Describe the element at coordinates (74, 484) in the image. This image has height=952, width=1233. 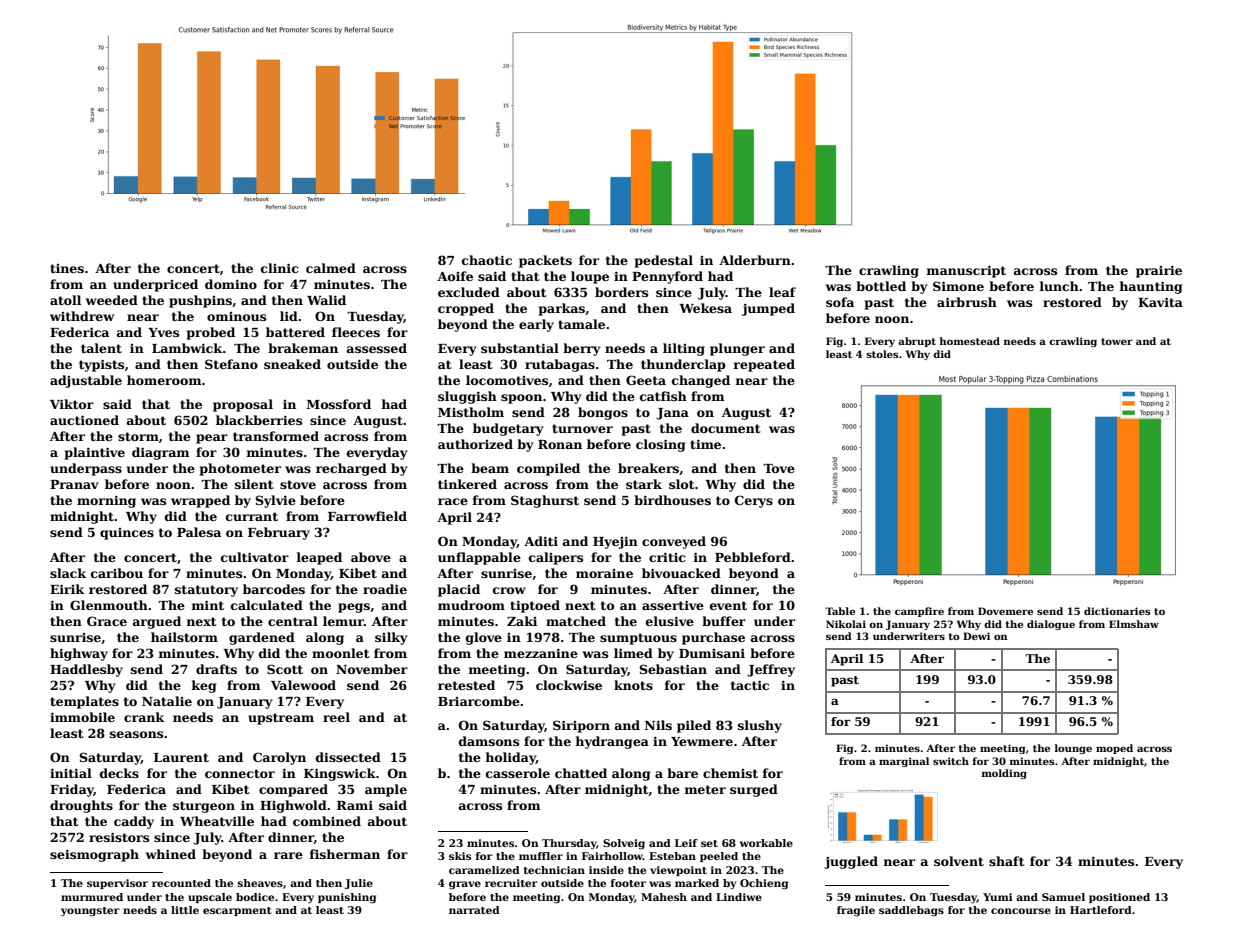
I see `Pranav` at that location.
